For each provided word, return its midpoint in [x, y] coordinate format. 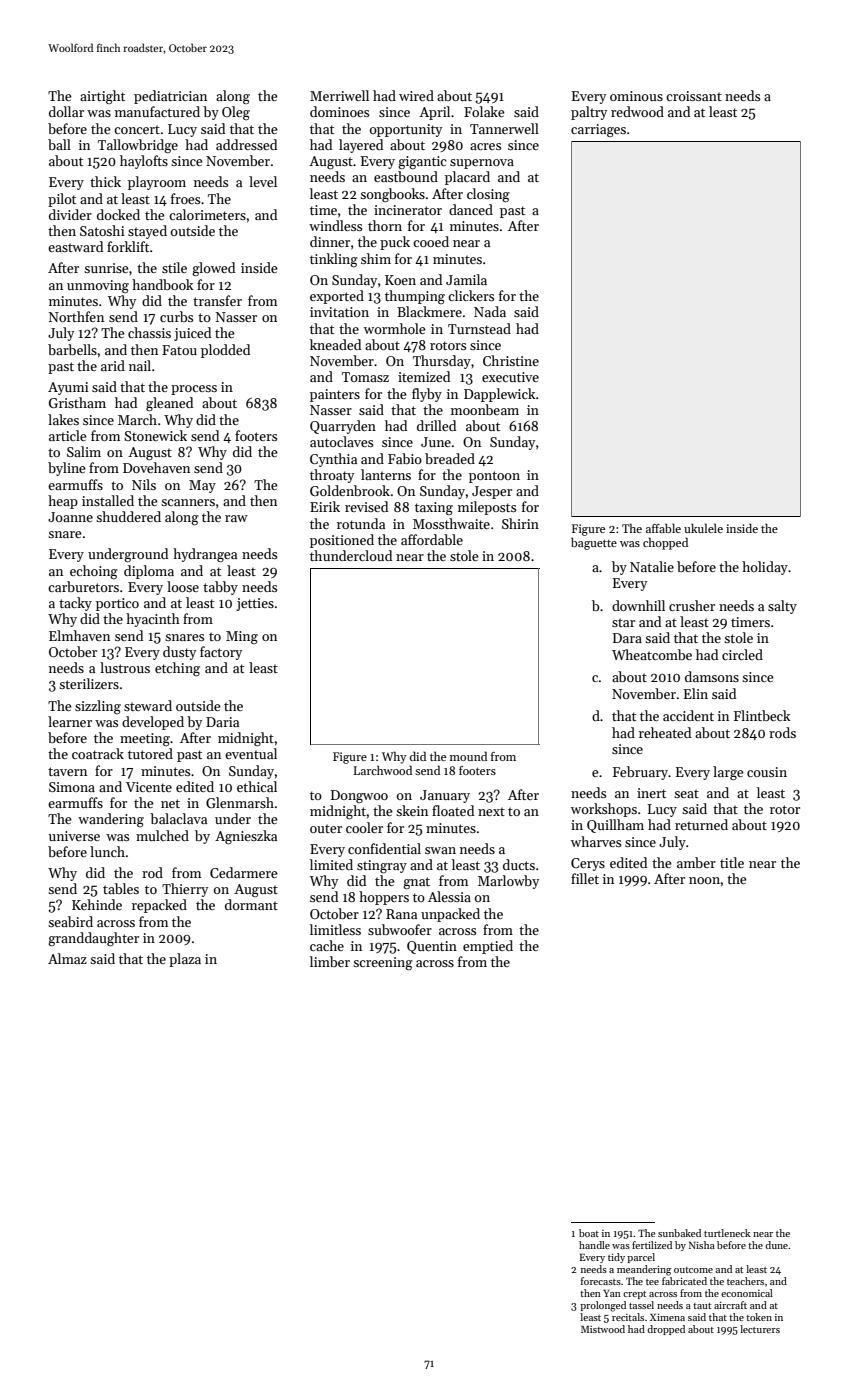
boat [589, 1233]
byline [67, 469]
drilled [436, 425]
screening [383, 963]
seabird [70, 921]
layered [361, 146]
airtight [102, 97]
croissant [694, 96]
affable [663, 528]
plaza [185, 960]
